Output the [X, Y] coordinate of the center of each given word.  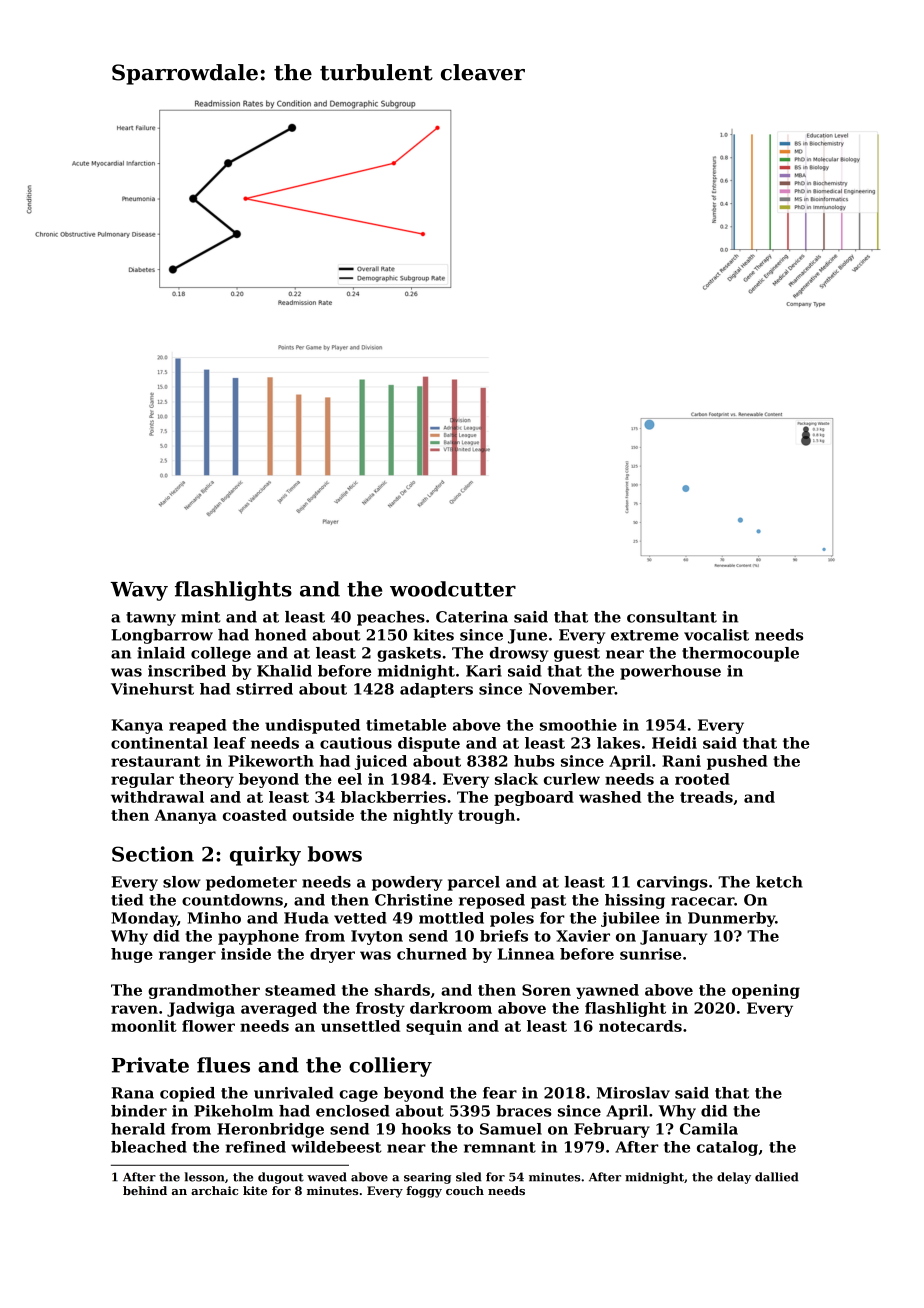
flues [223, 1065]
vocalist [716, 635]
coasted [255, 815]
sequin [434, 1027]
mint [201, 617]
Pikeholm [233, 1111]
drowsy [519, 654]
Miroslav [633, 1093]
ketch [779, 882]
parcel [474, 883]
